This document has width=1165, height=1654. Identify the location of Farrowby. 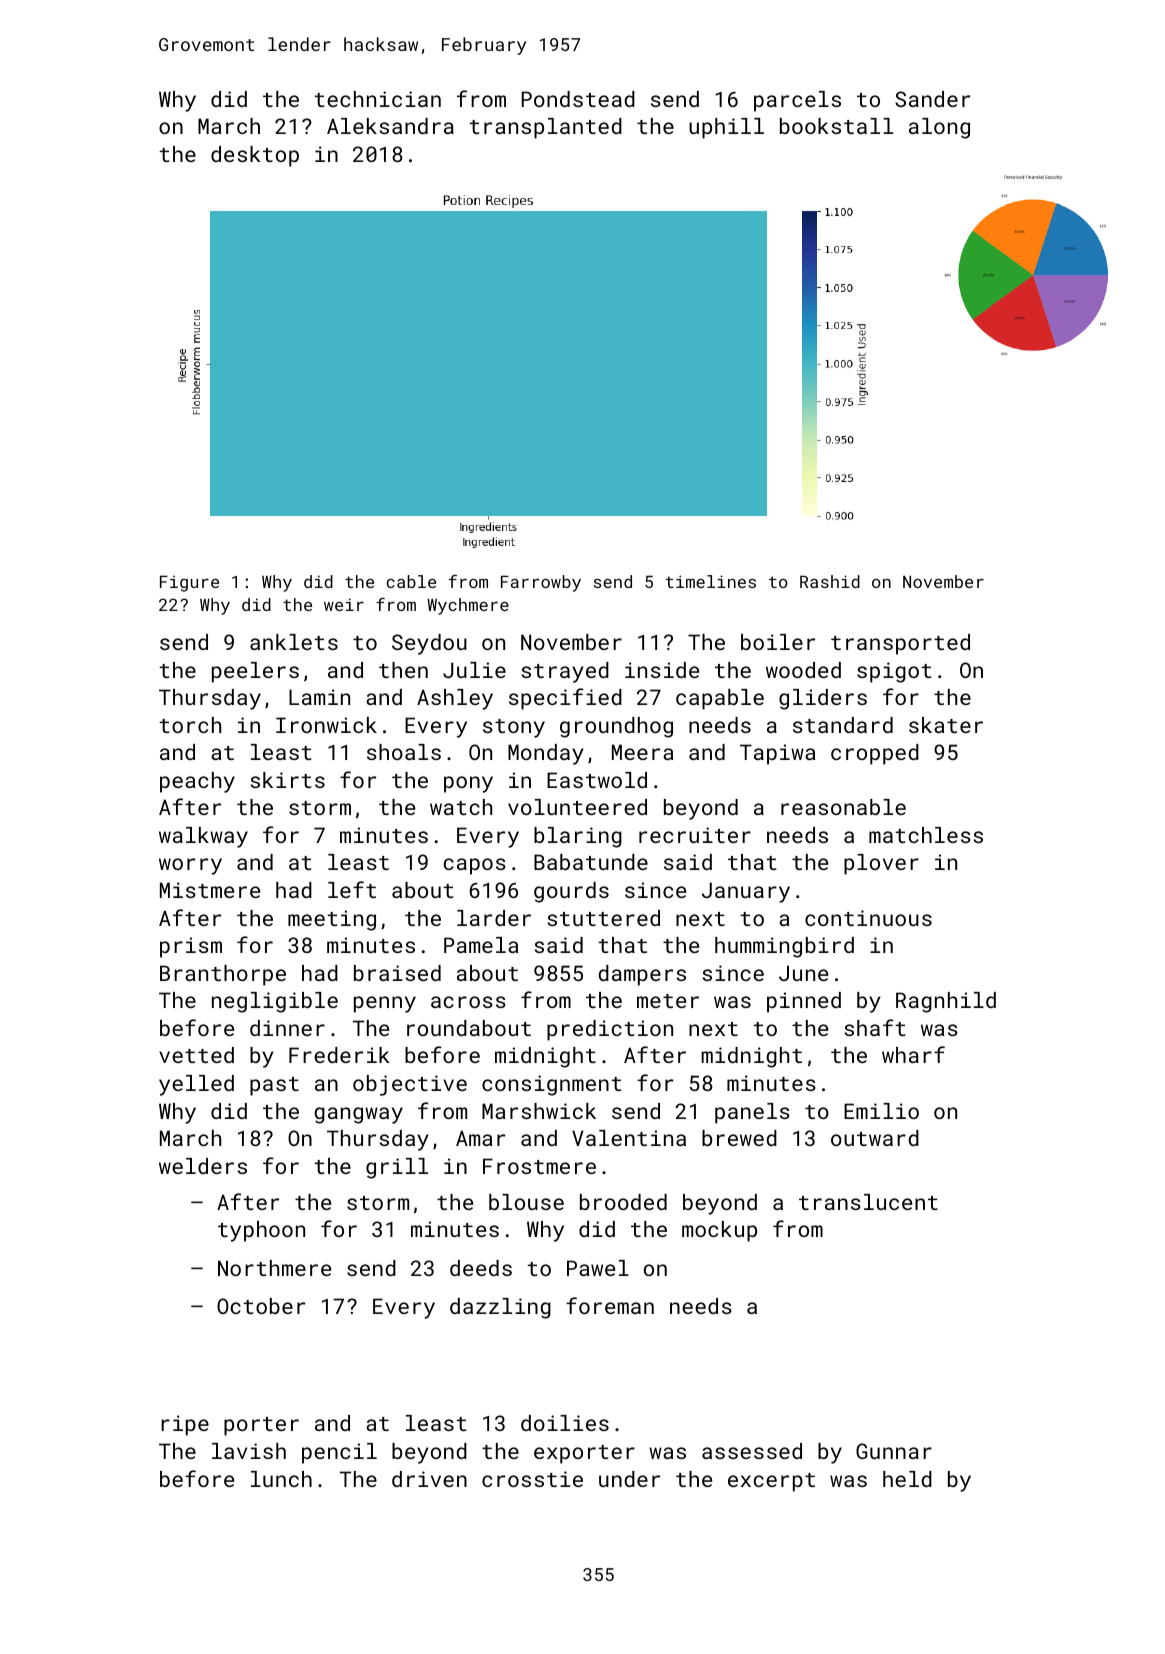
(541, 583).
